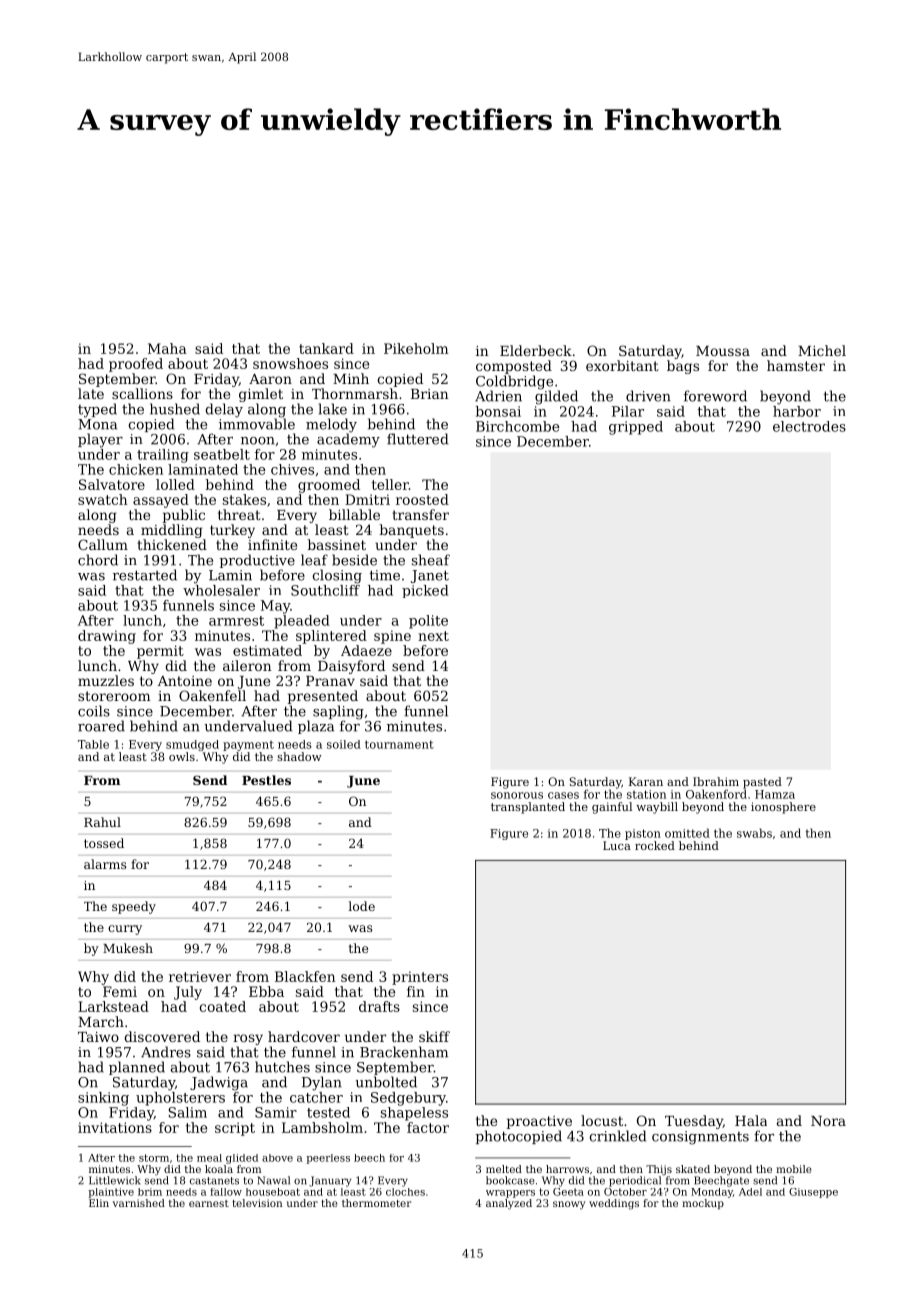  I want to click on swabs, so click(754, 833).
